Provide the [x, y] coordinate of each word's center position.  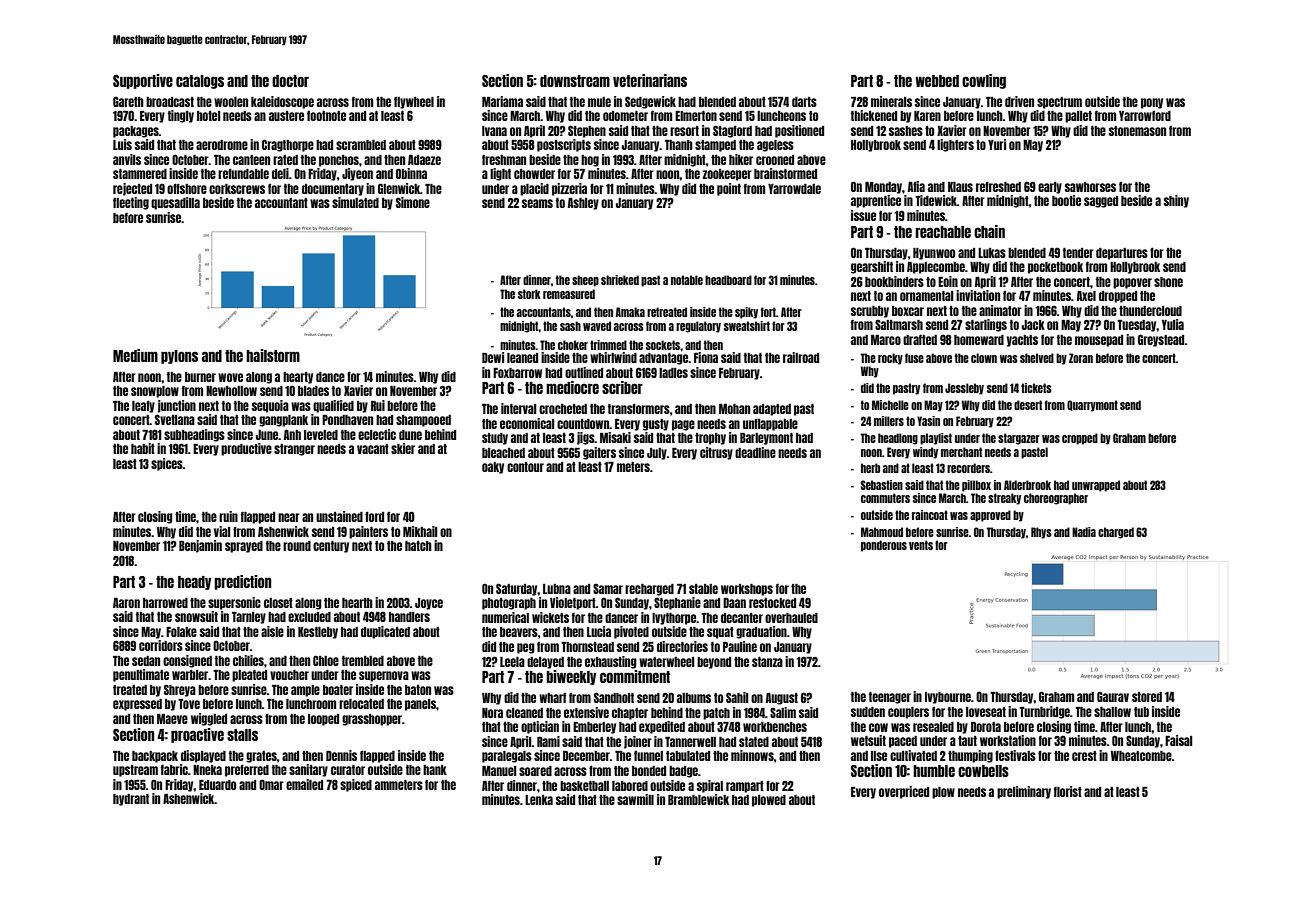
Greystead [1161, 340]
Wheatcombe [1141, 756]
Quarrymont [1092, 406]
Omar [271, 784]
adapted [772, 410]
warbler [190, 675]
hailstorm [273, 355]
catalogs [200, 82]
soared [535, 771]
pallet [1078, 117]
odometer [625, 116]
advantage [663, 359]
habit [143, 448]
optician [540, 727]
